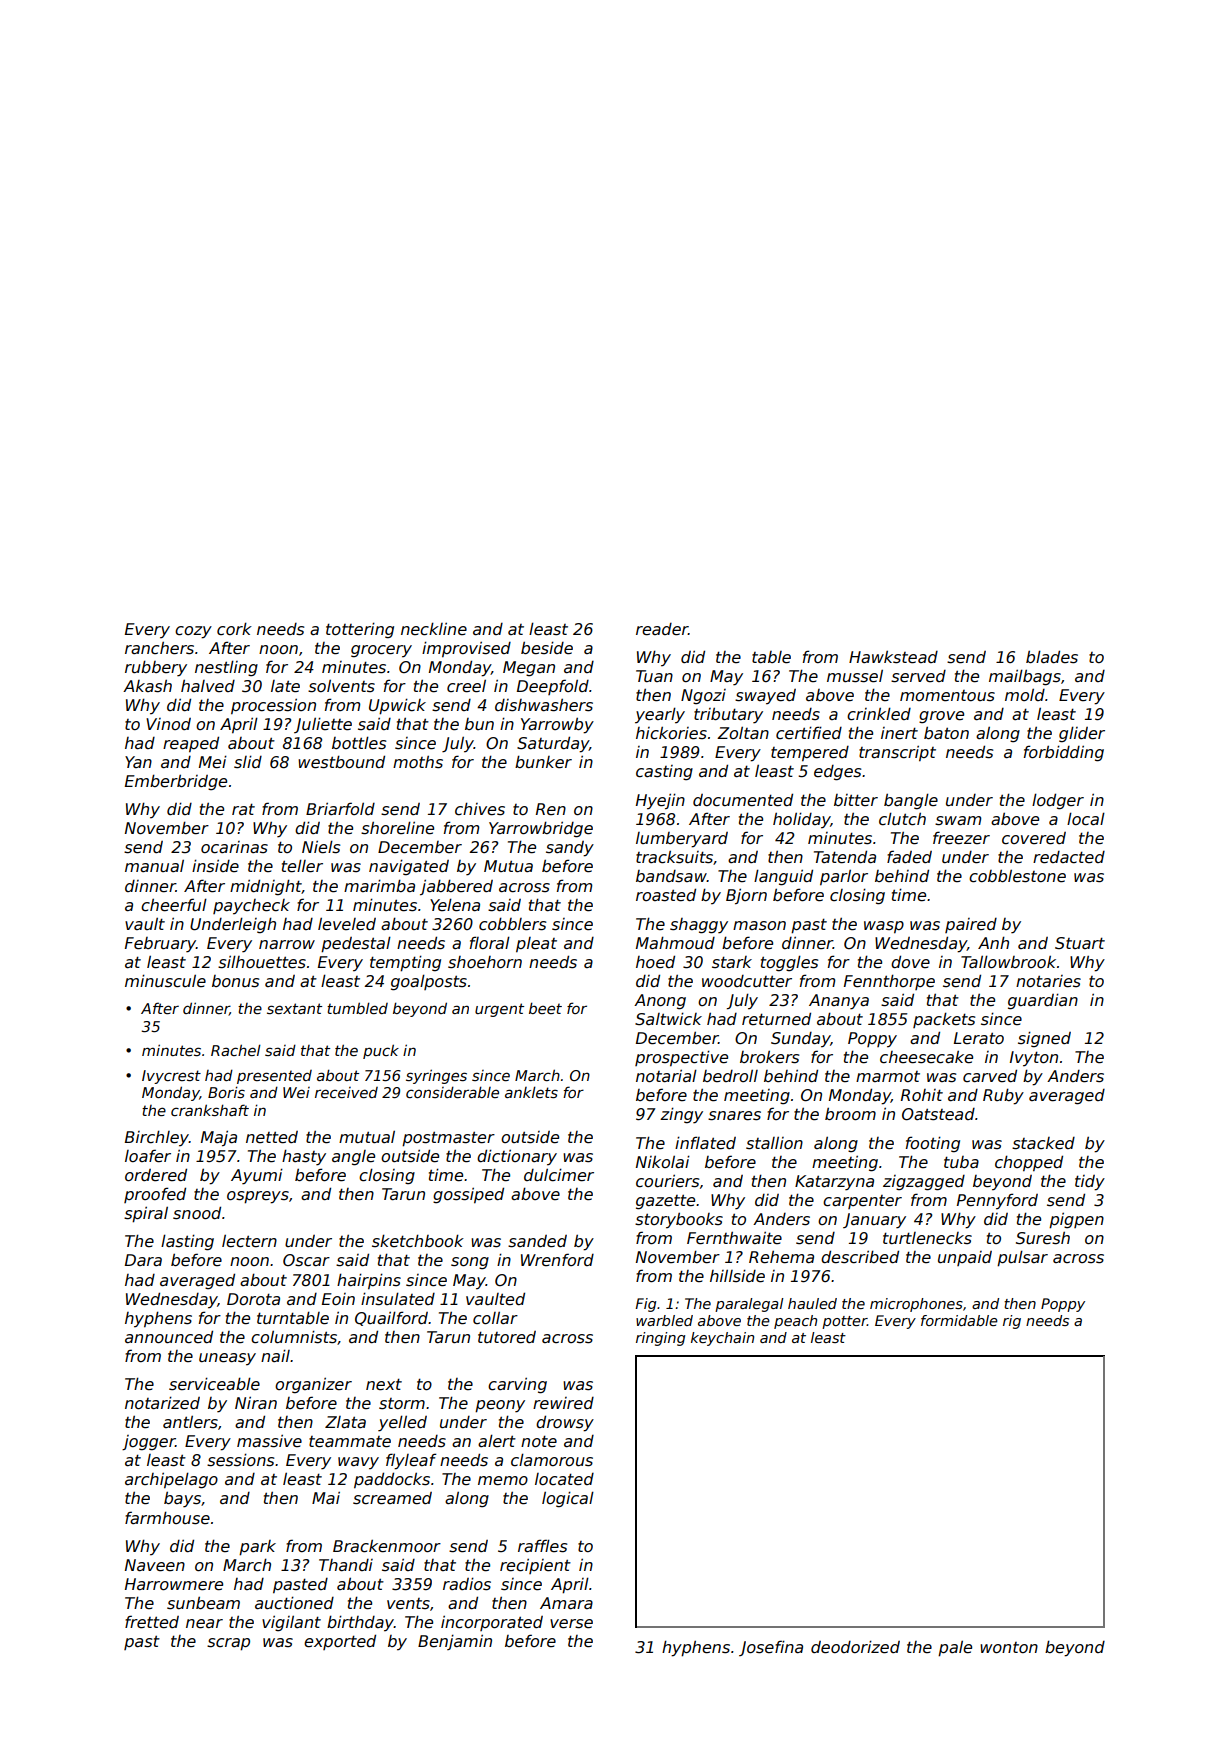 The image size is (1229, 1738). What do you see at coordinates (679, 1220) in the document?
I see `storybooks` at bounding box center [679, 1220].
